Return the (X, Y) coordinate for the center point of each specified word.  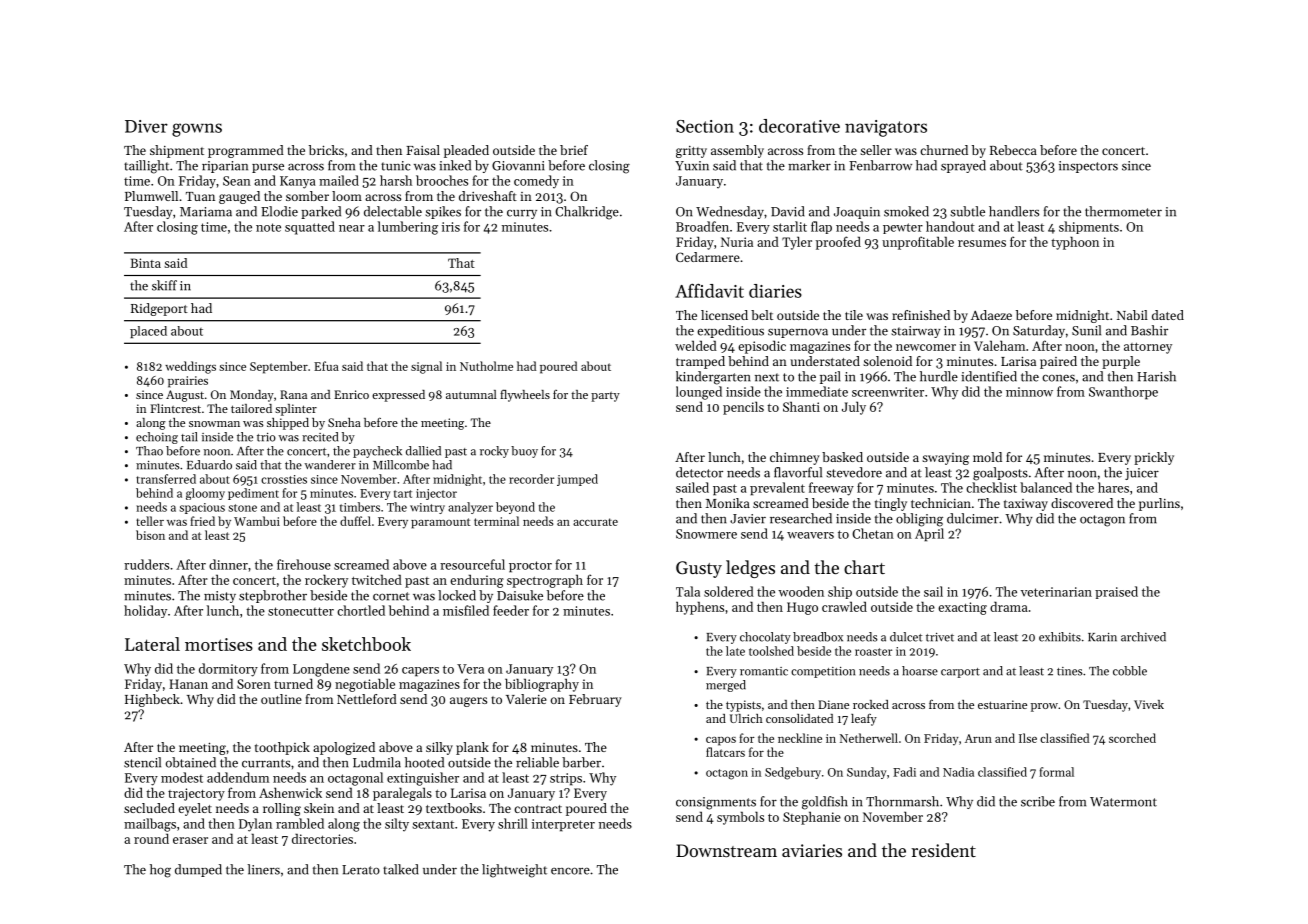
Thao (149, 451)
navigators (886, 128)
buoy (524, 452)
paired (1058, 362)
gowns (197, 130)
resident (943, 850)
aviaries (812, 850)
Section (705, 126)
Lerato (361, 870)
